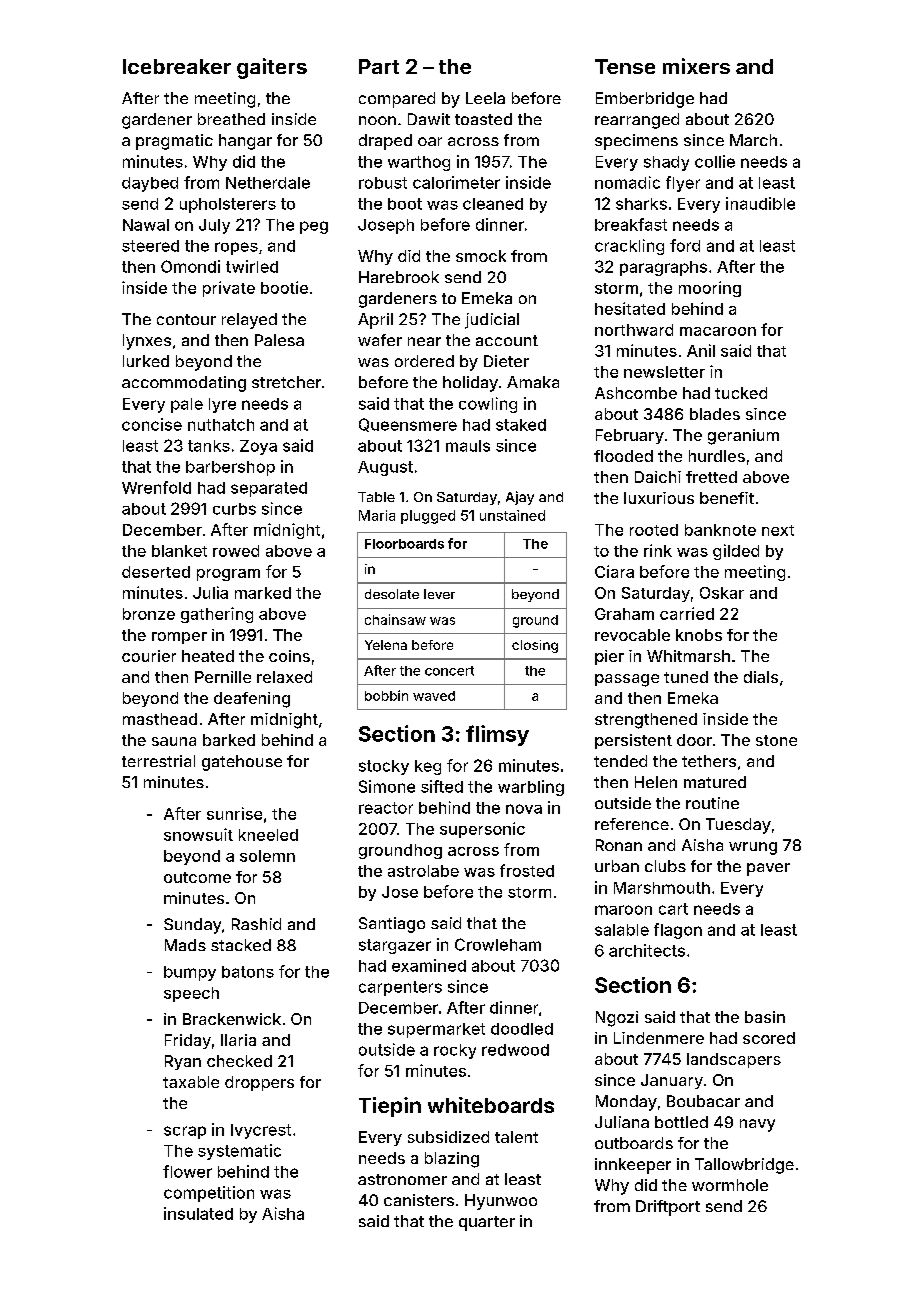  What do you see at coordinates (741, 393) in the page?
I see `tucked` at bounding box center [741, 393].
